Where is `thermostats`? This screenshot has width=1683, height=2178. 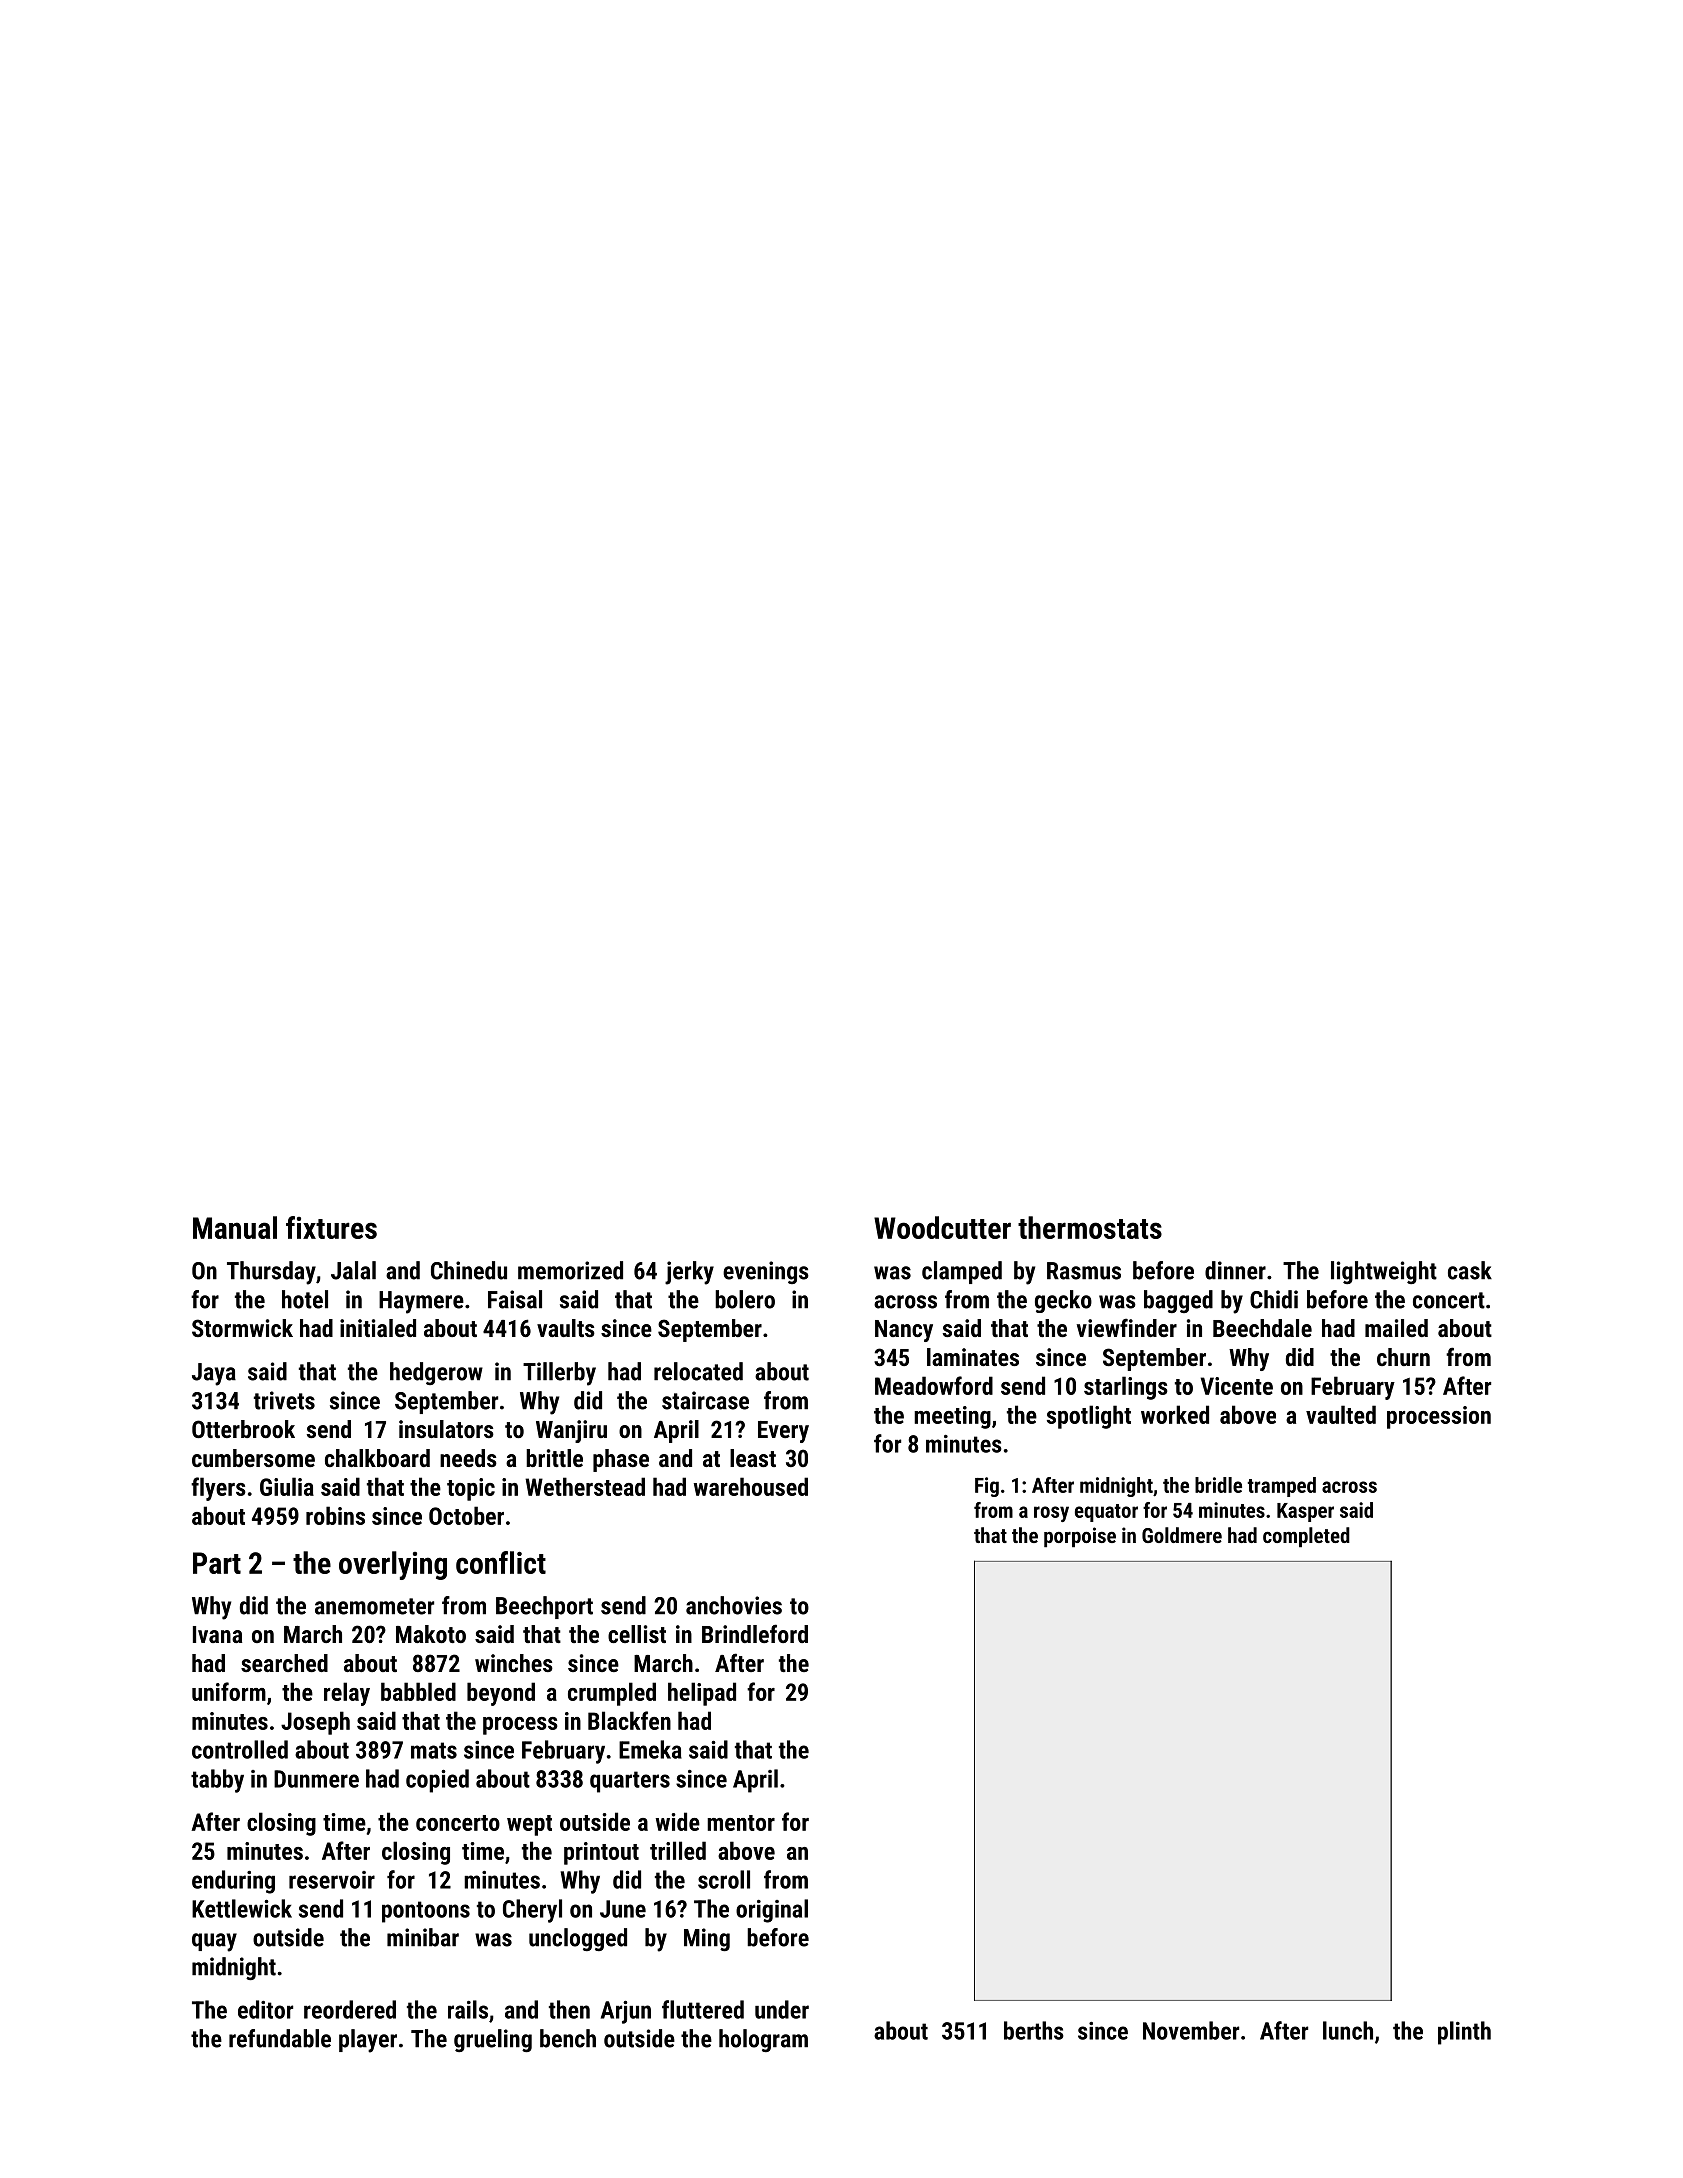
thermostats is located at coordinates (1090, 1227).
